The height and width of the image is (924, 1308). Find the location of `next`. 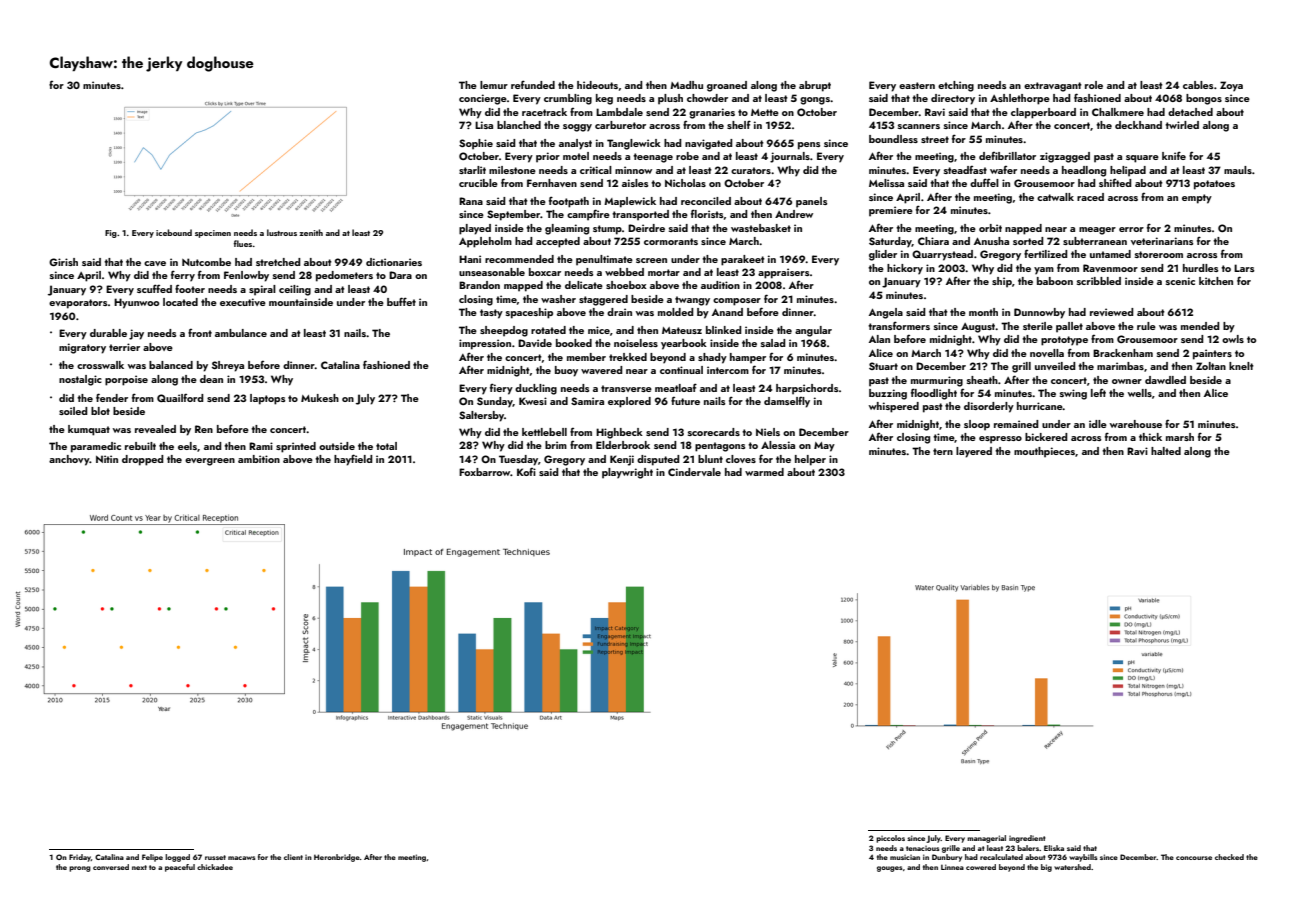

next is located at coordinates (139, 867).
